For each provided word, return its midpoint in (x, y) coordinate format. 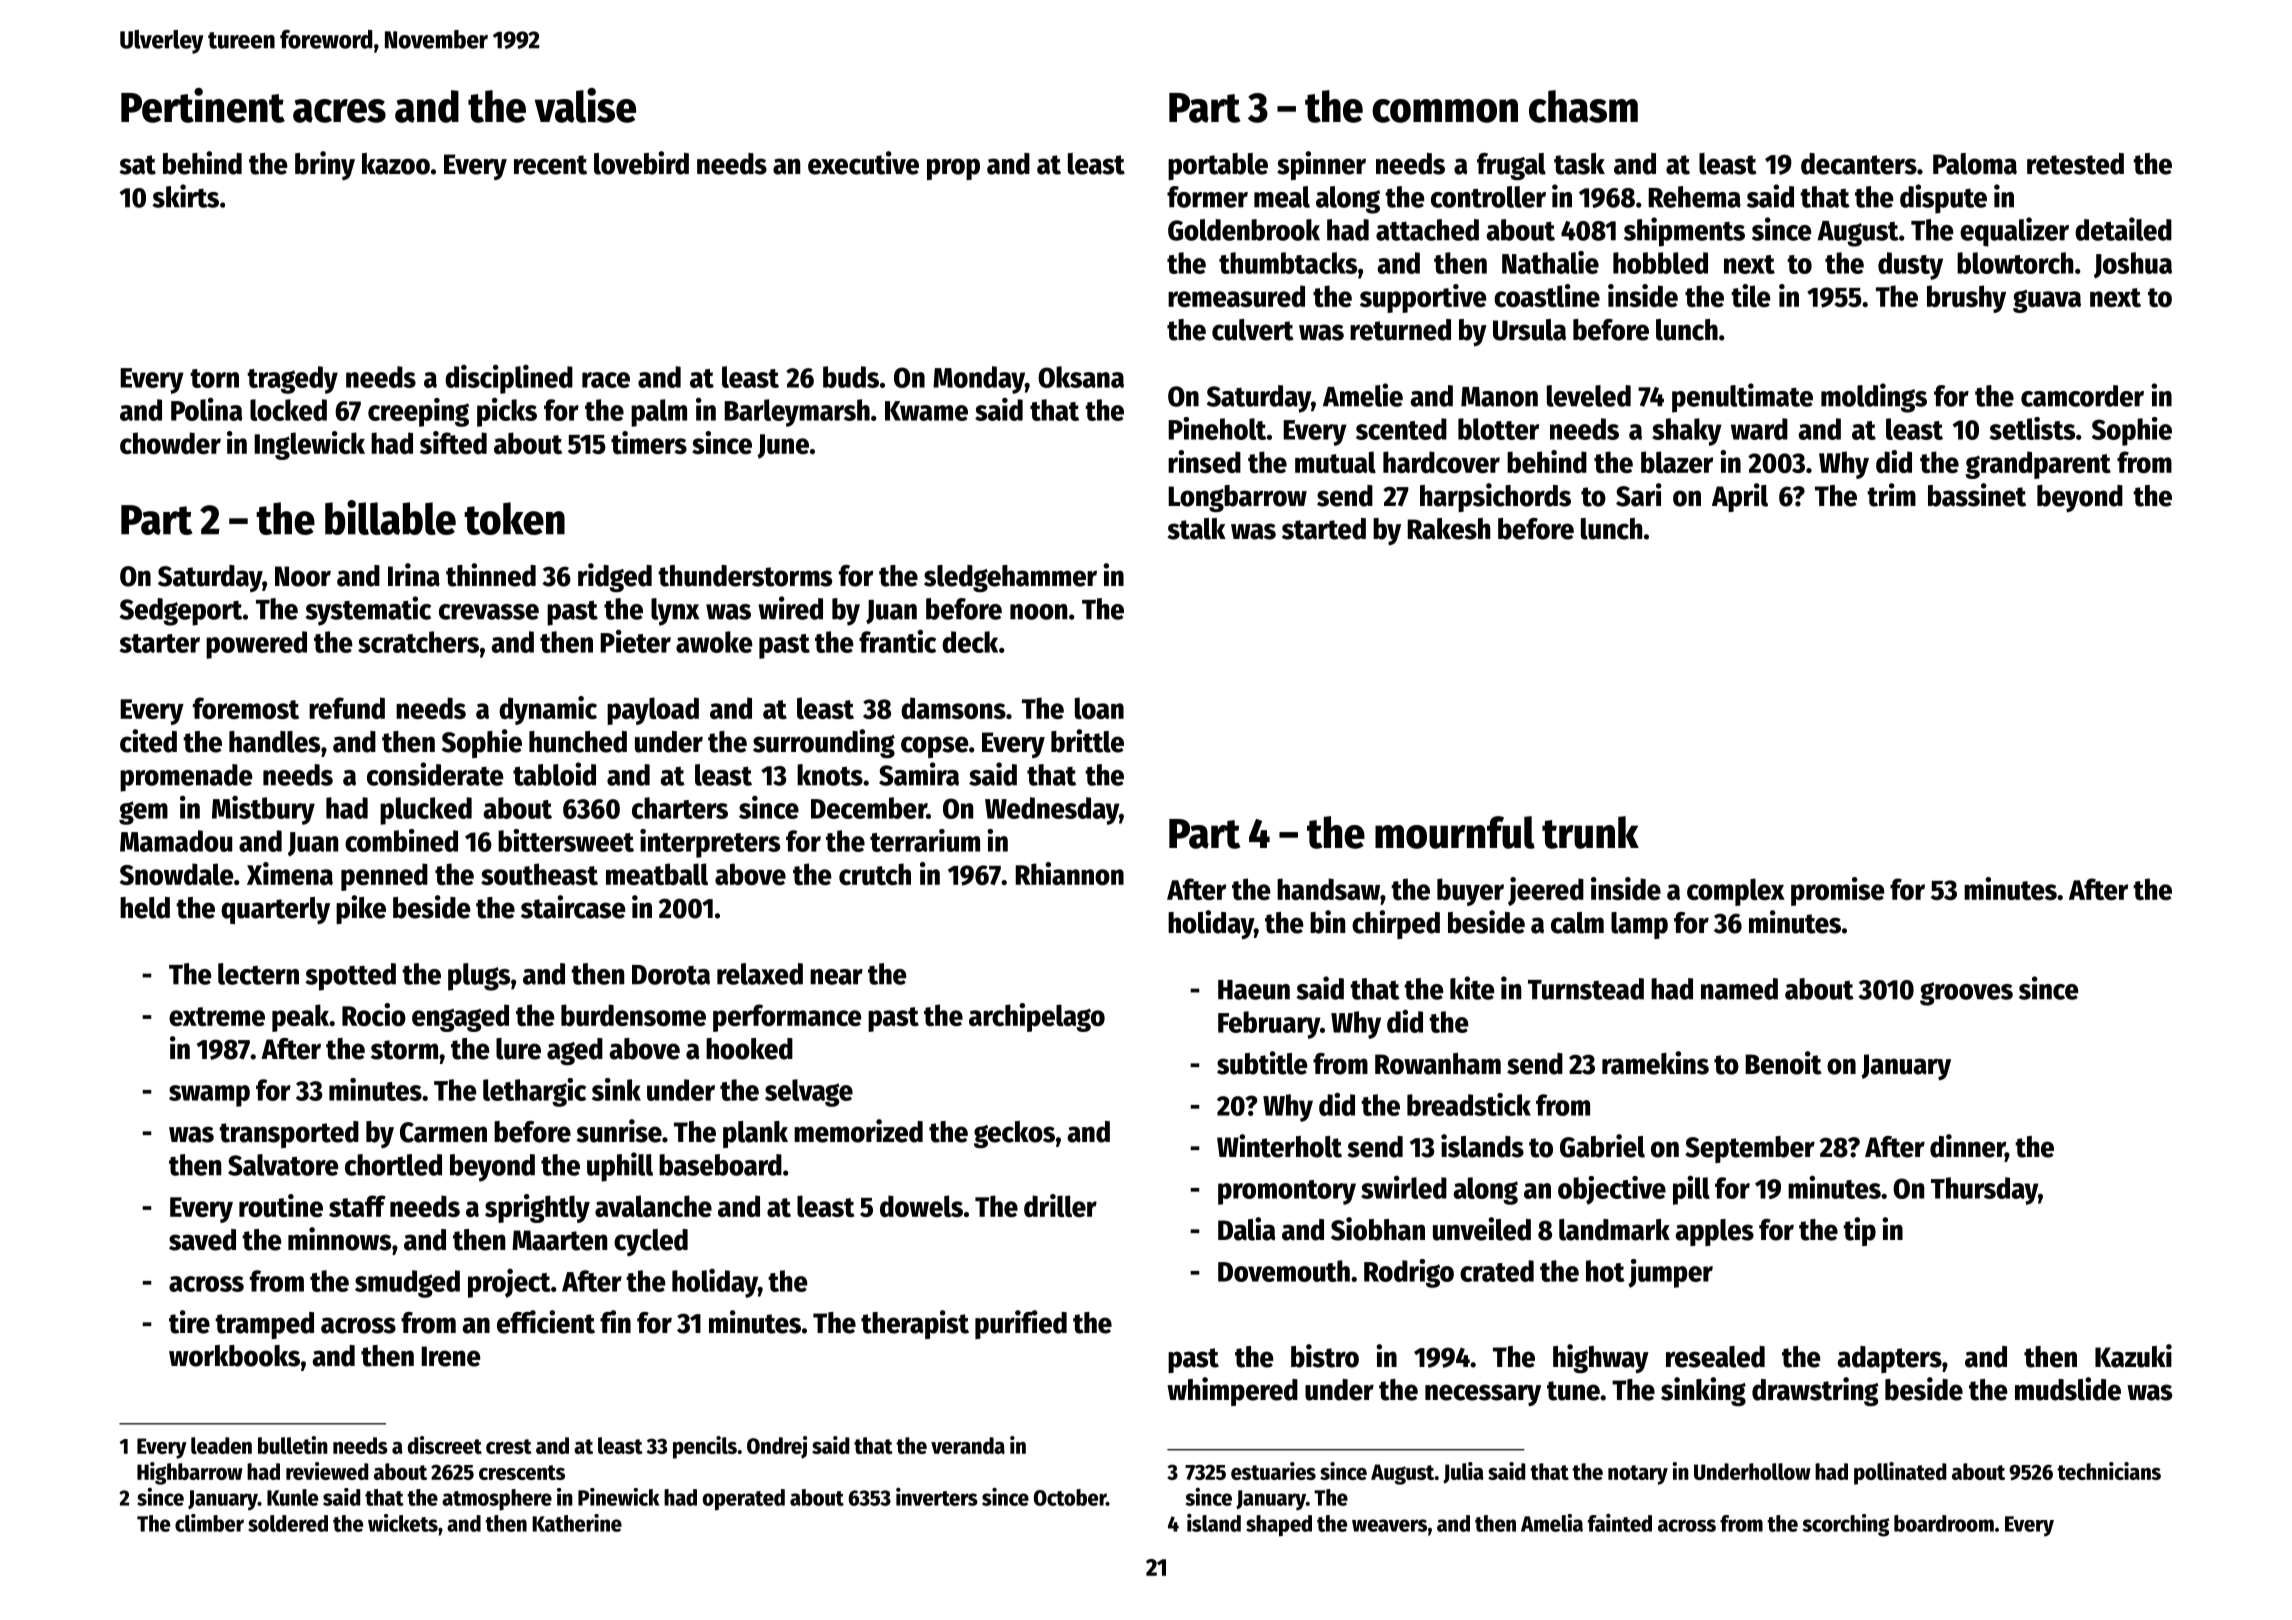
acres (339, 111)
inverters (937, 1497)
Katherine (577, 1523)
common (1445, 111)
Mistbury (263, 810)
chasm (1583, 106)
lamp (1639, 925)
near (836, 977)
